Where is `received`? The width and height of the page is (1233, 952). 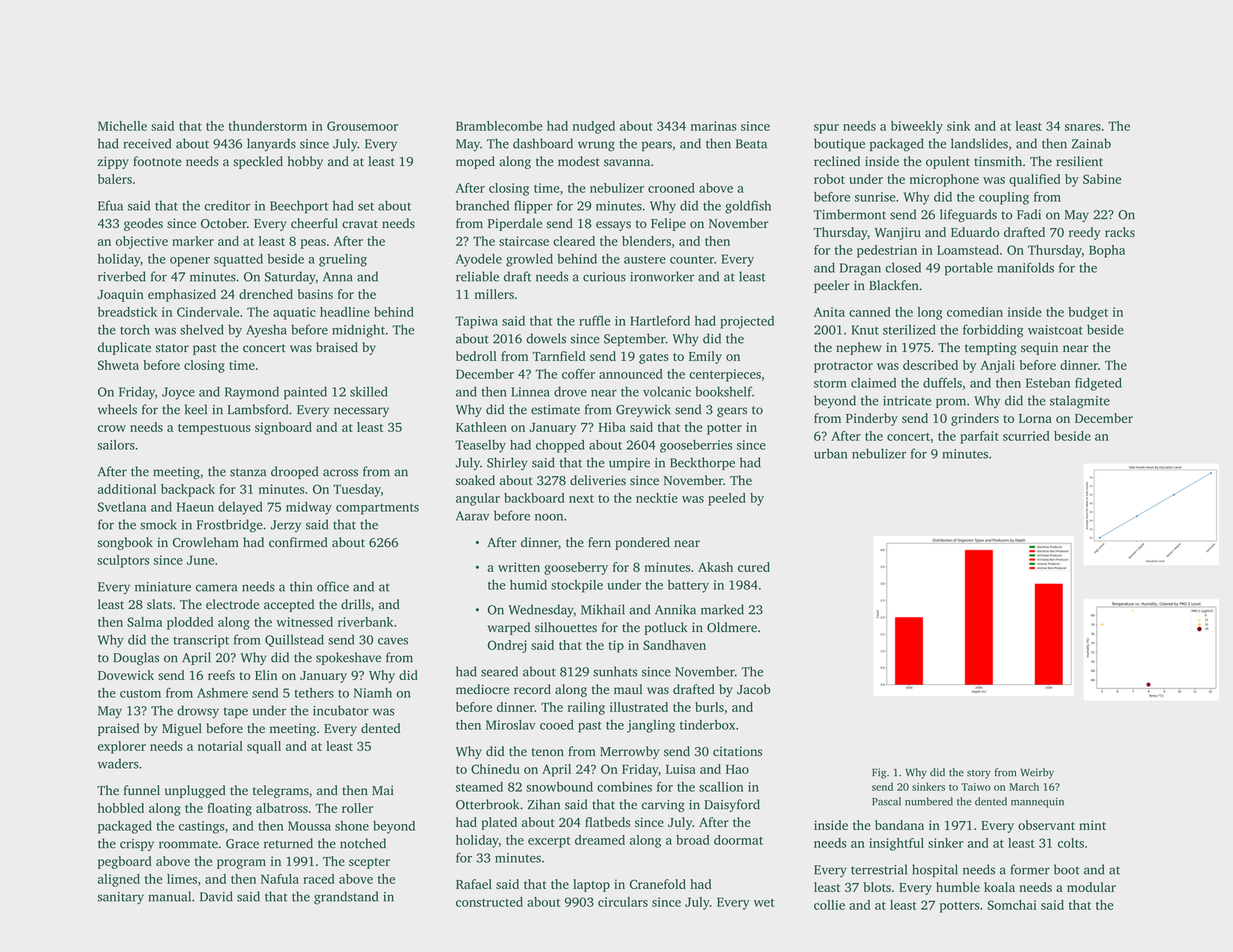 received is located at coordinates (147, 143).
